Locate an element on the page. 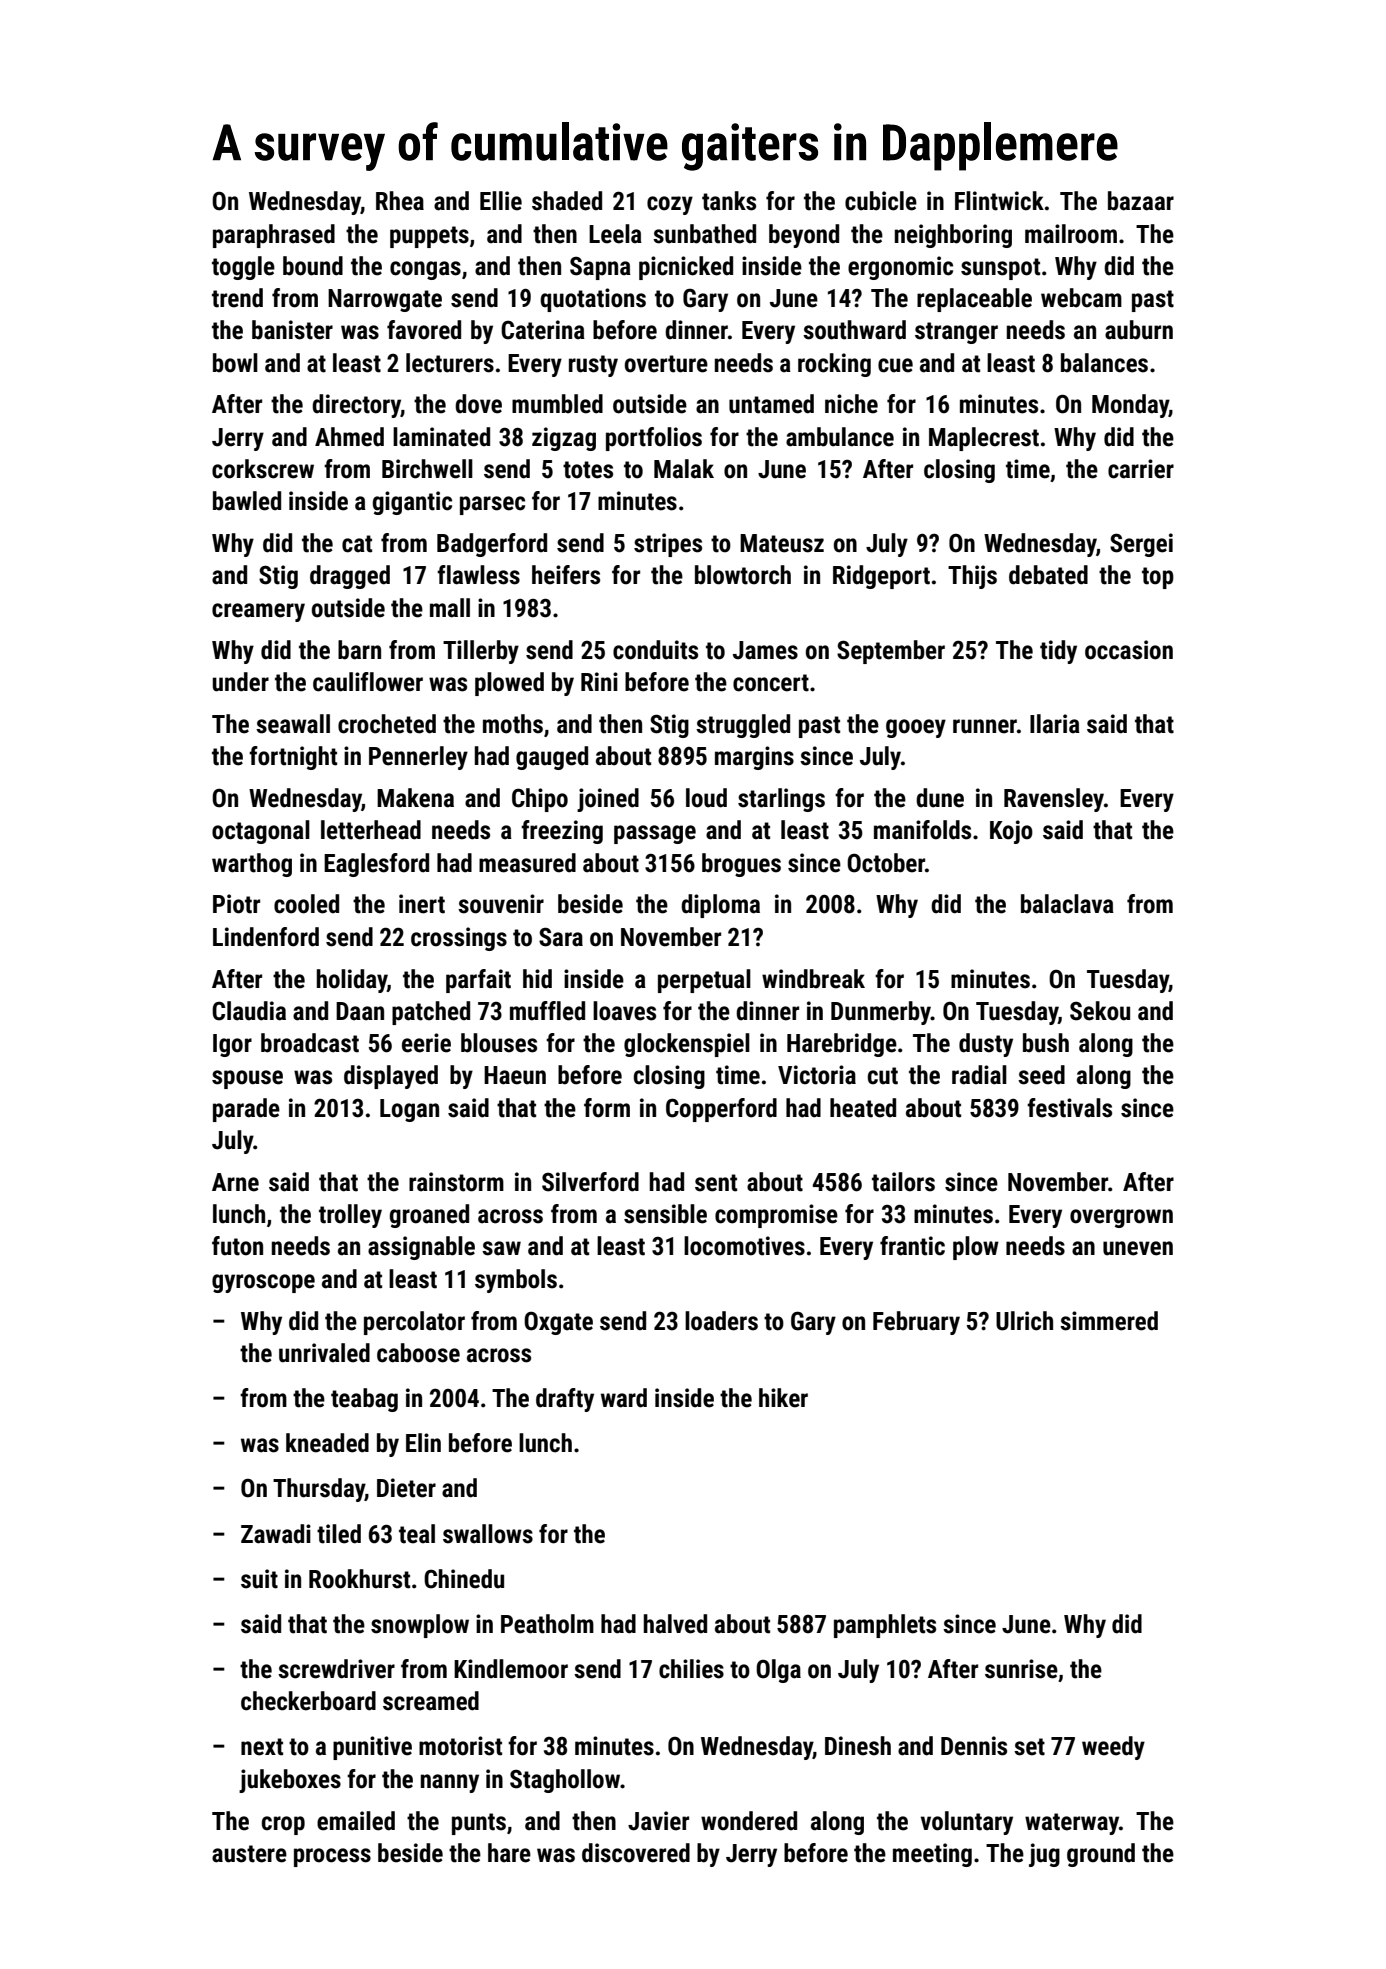 This image has width=1386, height=1969. hid is located at coordinates (537, 979).
